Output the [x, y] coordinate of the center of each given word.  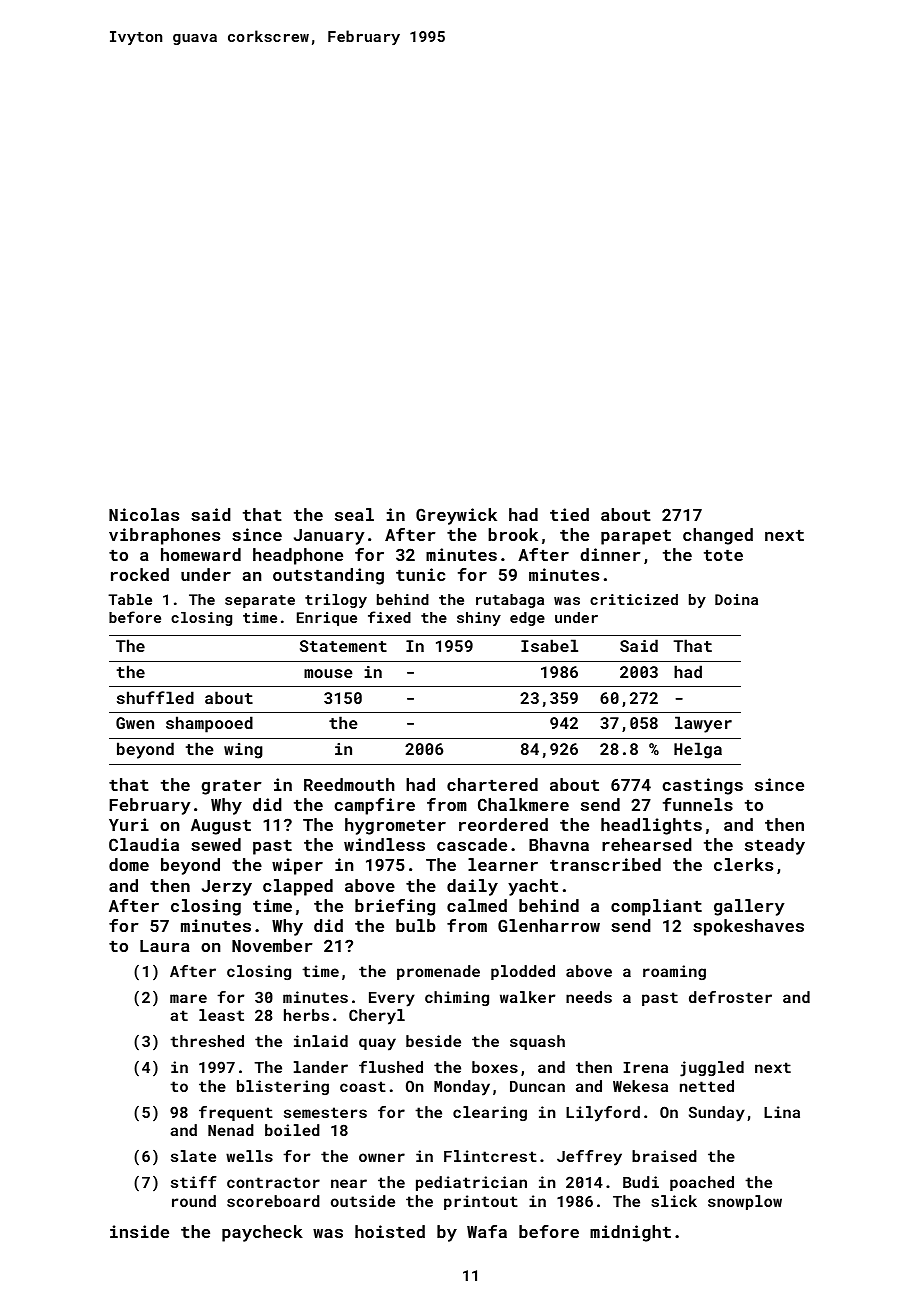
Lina [782, 1112]
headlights [651, 826]
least [221, 1015]
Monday [462, 1088]
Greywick [456, 516]
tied [569, 514]
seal [354, 514]
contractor [273, 1182]
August [221, 827]
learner [503, 864]
